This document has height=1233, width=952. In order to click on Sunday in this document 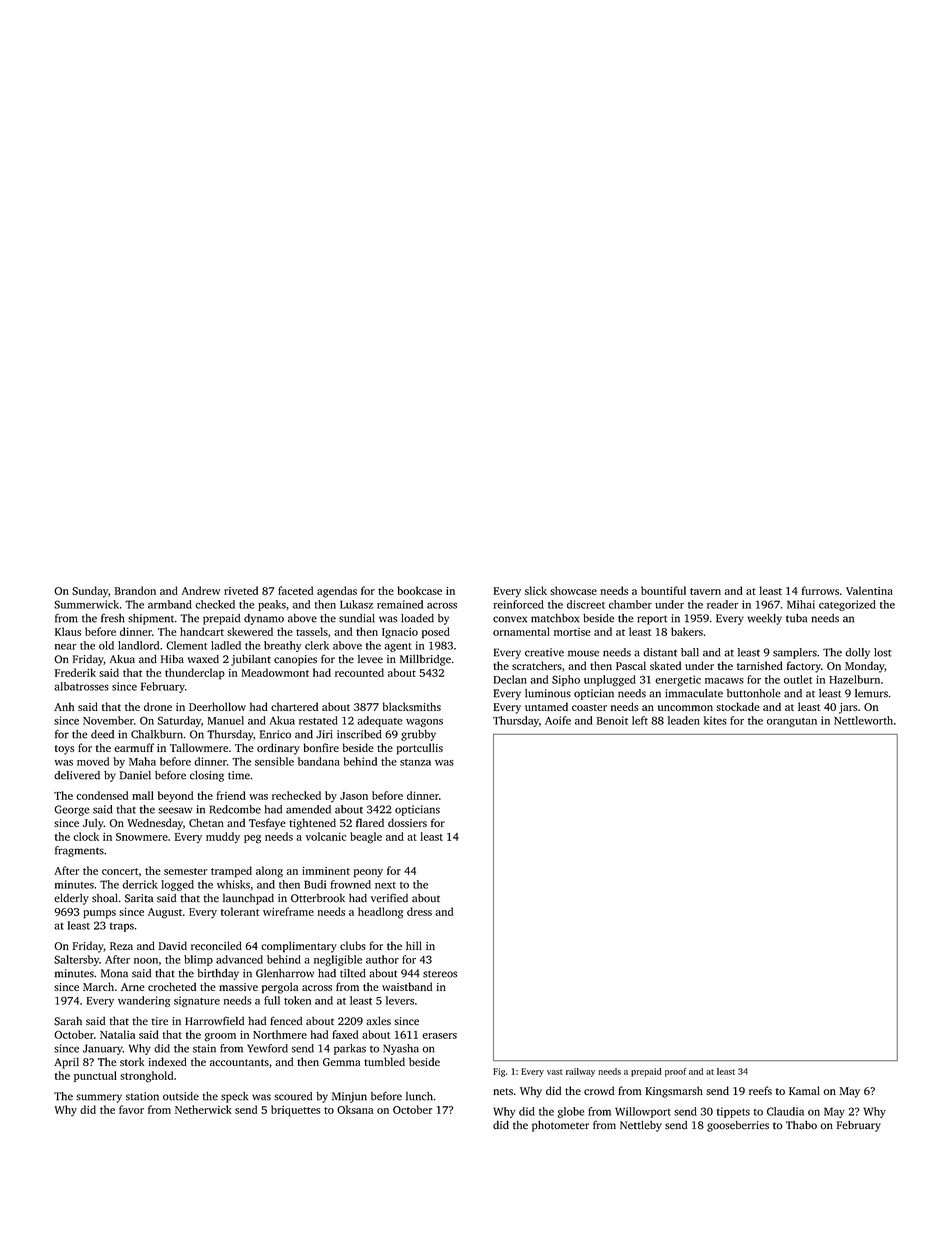, I will do `click(90, 592)`.
